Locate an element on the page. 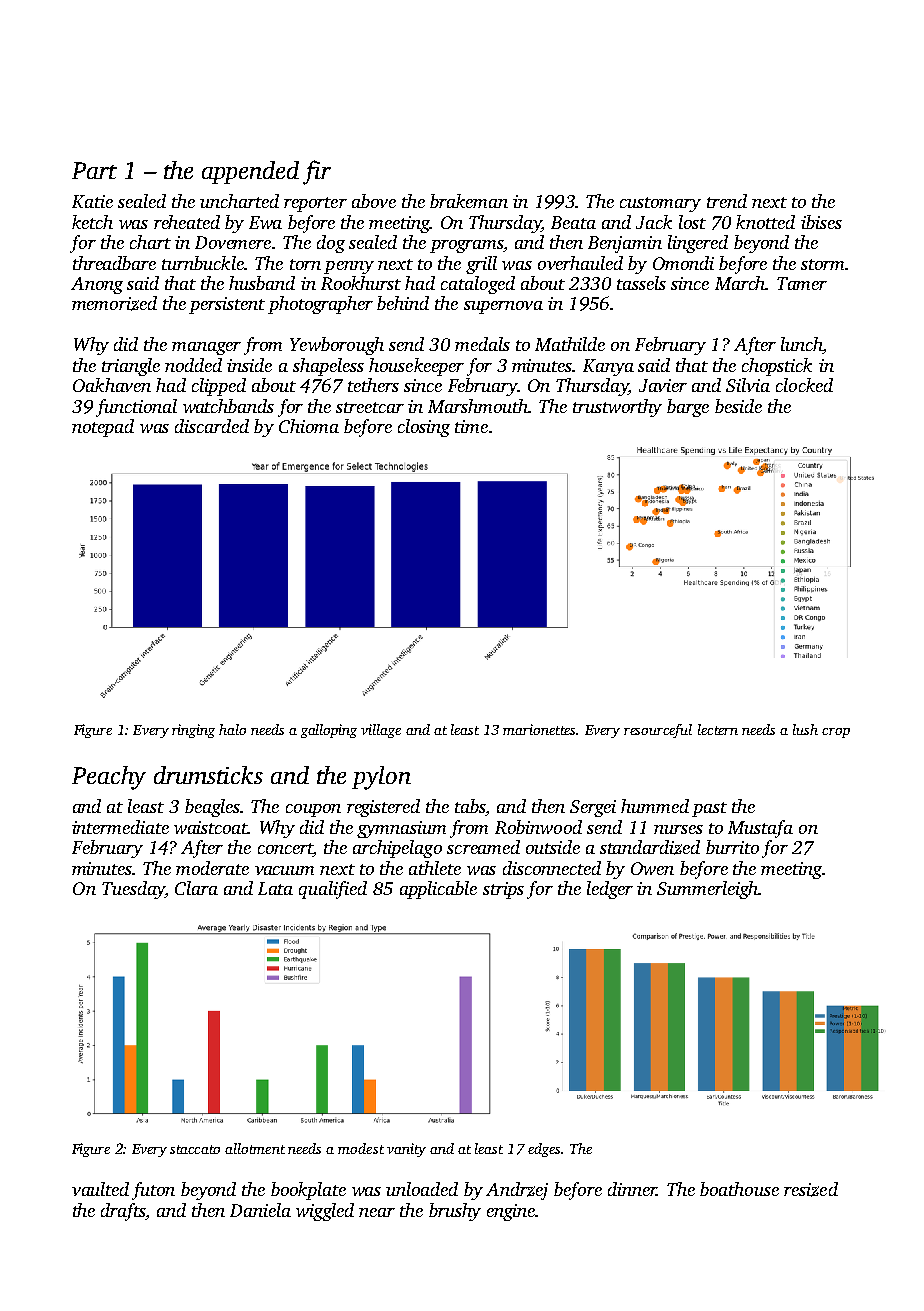 This document has height=1311, width=924. allotment is located at coordinates (255, 1148).
